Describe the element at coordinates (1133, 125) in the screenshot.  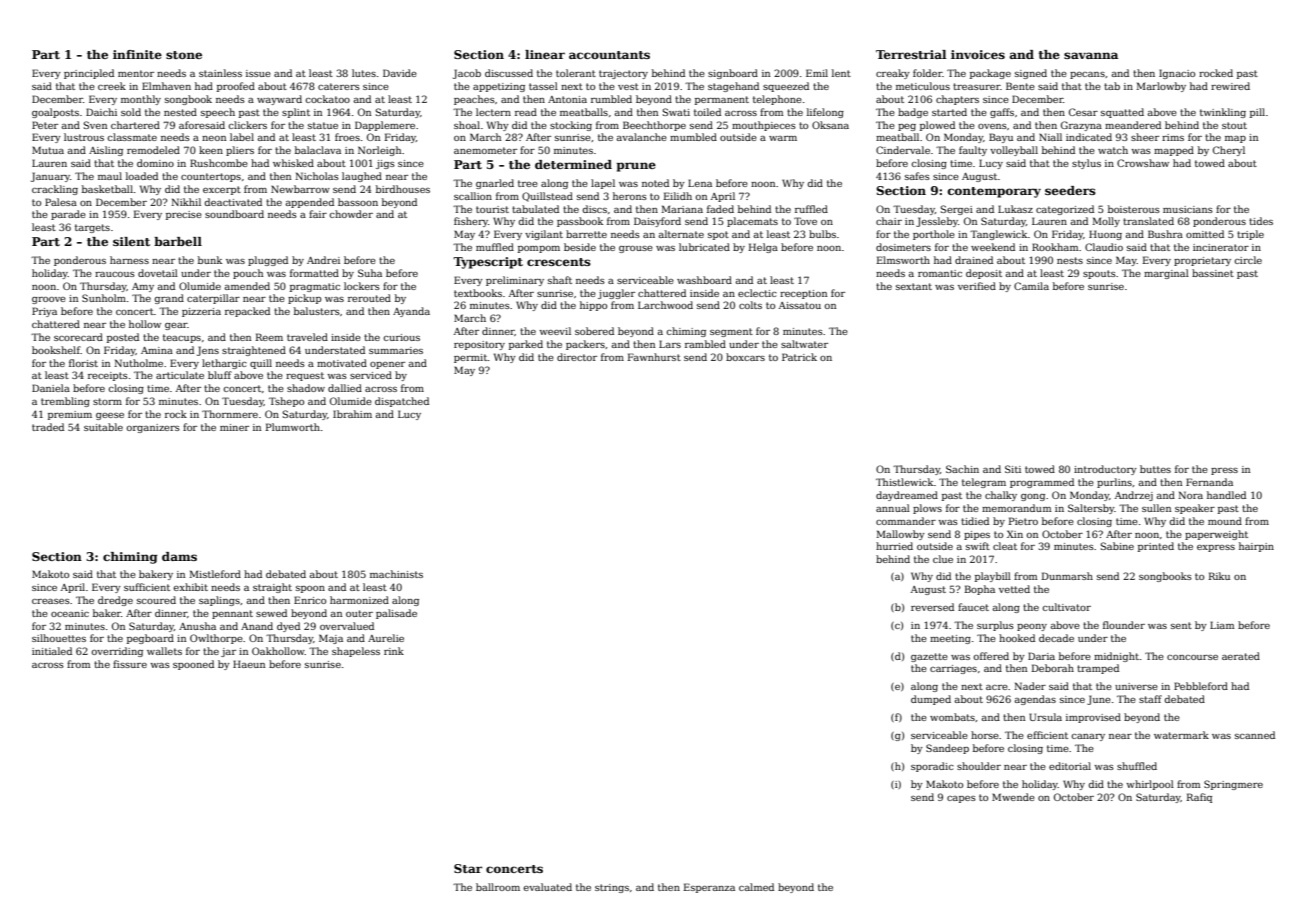
I see `meandered` at that location.
